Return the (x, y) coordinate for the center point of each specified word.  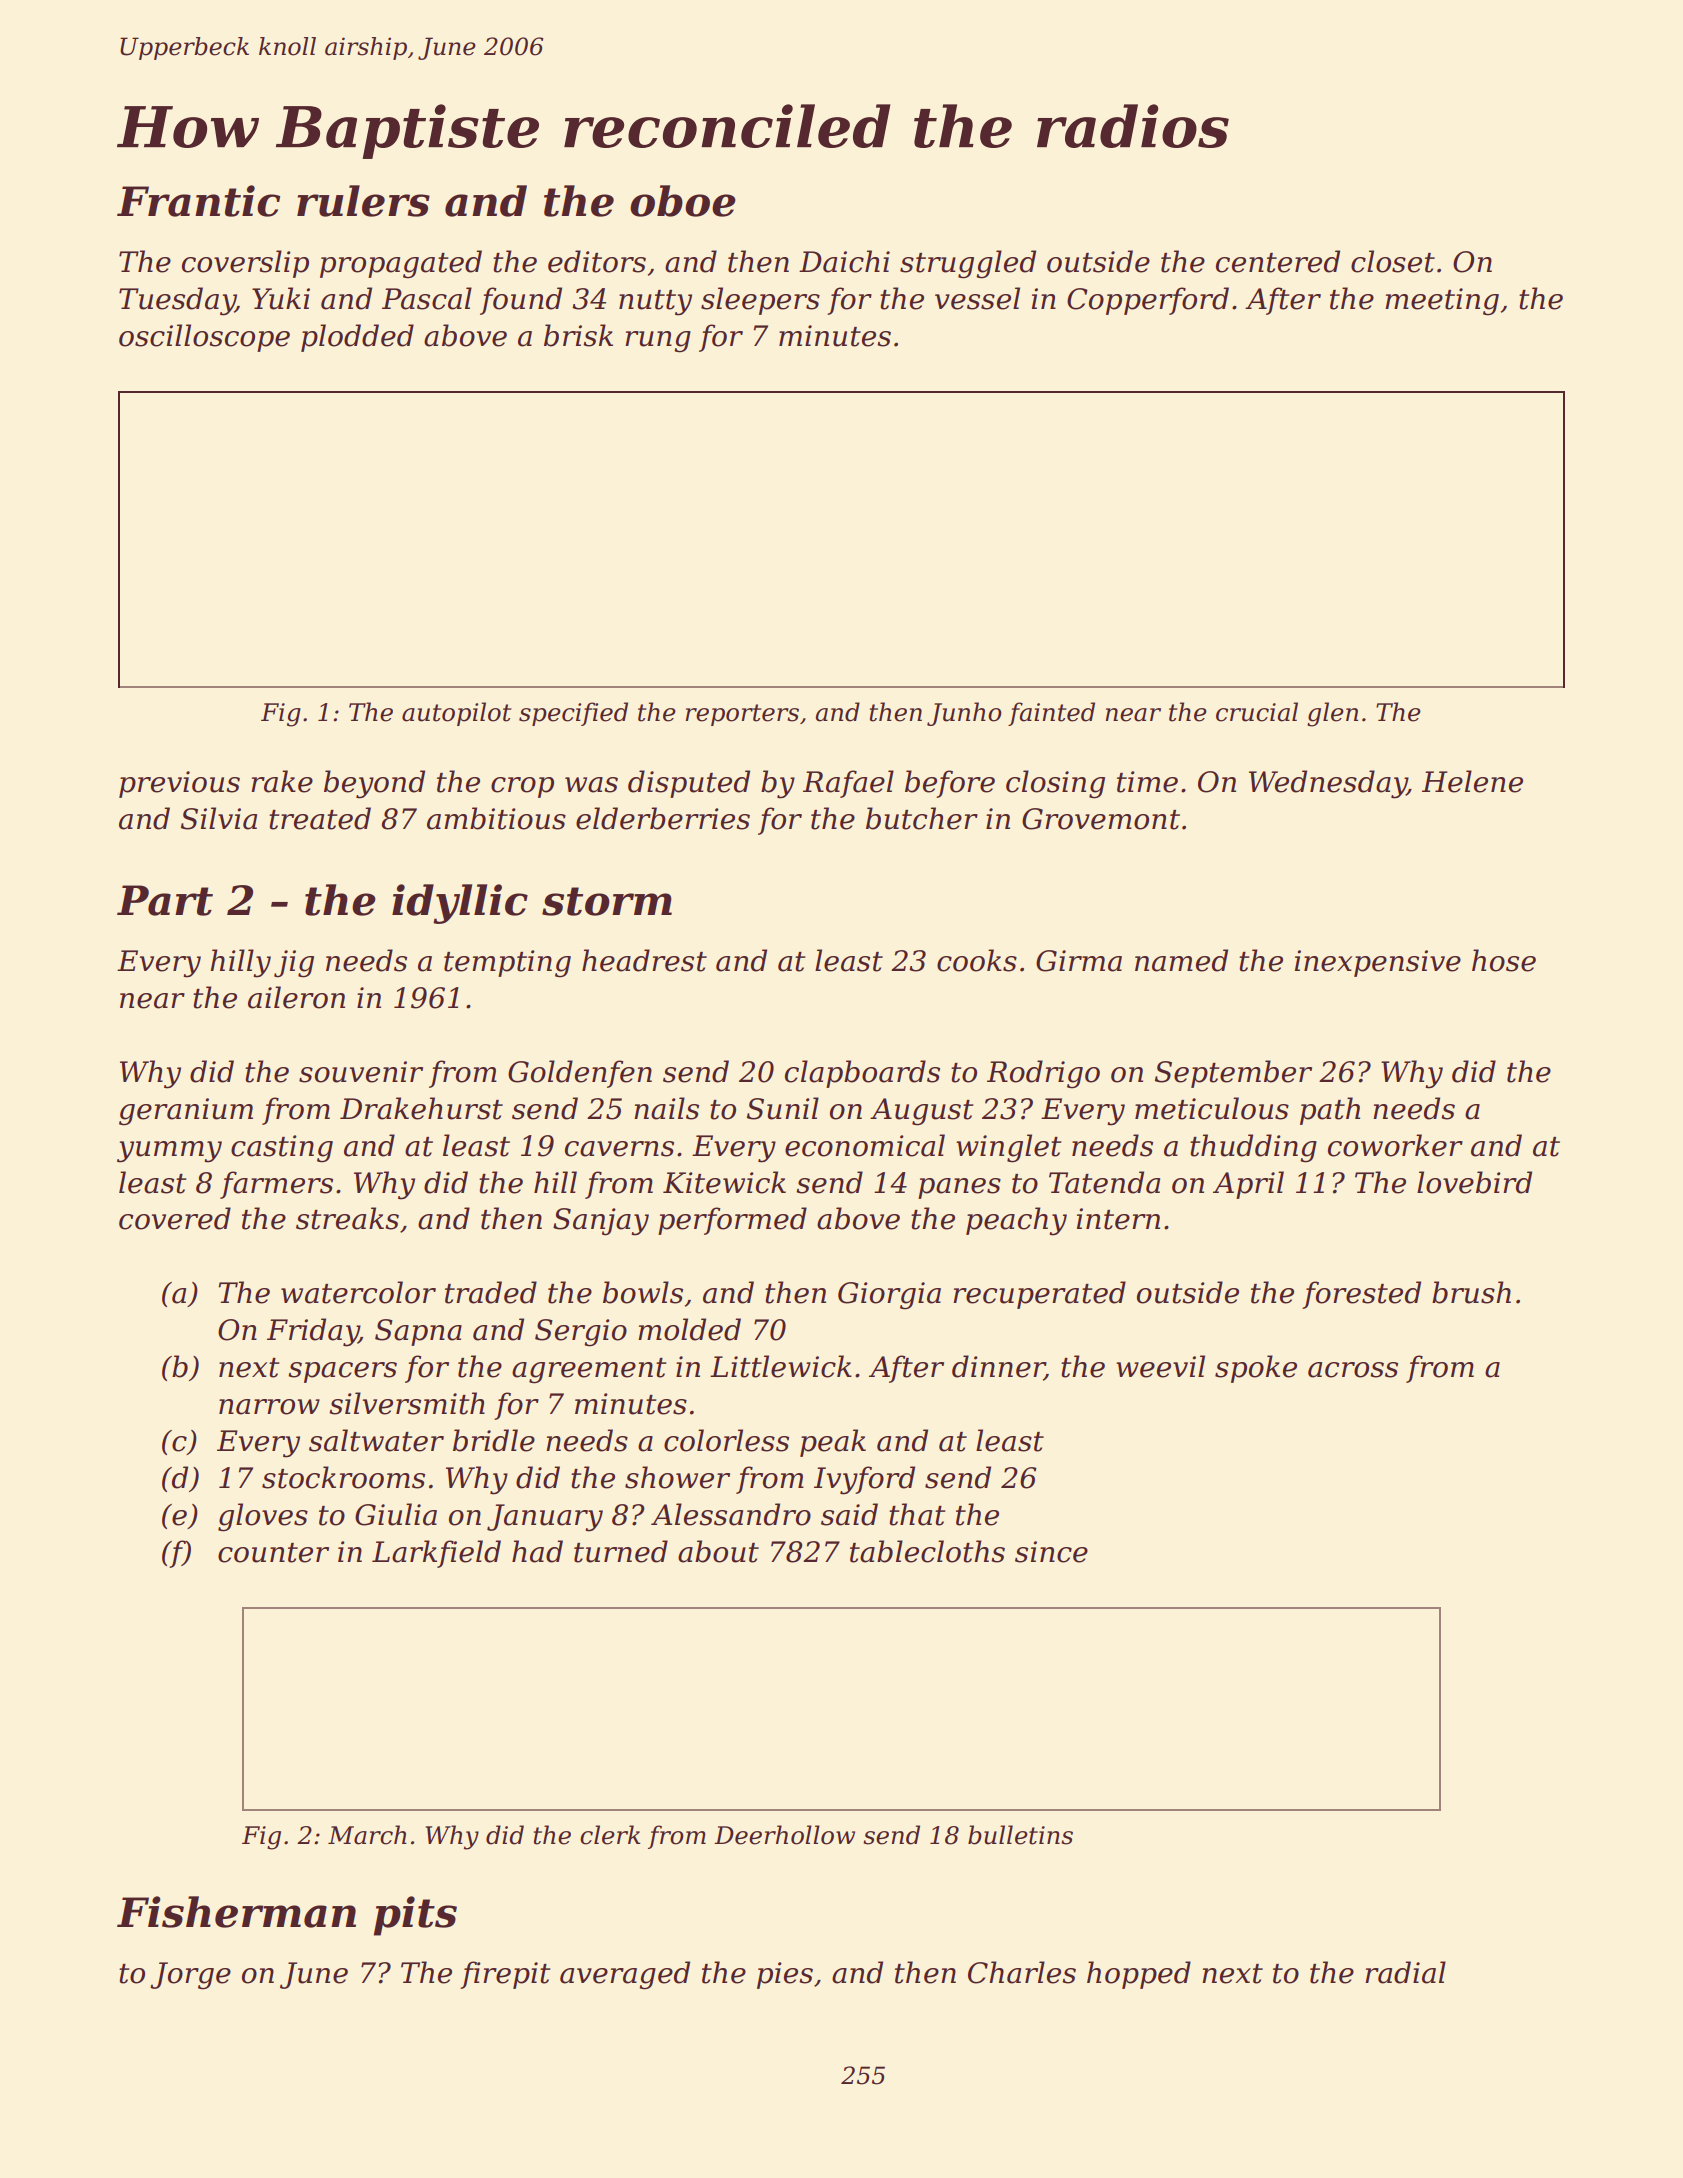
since (1051, 1552)
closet (1393, 261)
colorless (726, 1440)
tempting (507, 964)
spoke (1256, 1369)
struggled (968, 264)
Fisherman (236, 1912)
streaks (347, 1218)
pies (785, 1975)
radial (1405, 1972)
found (521, 301)
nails (666, 1108)
